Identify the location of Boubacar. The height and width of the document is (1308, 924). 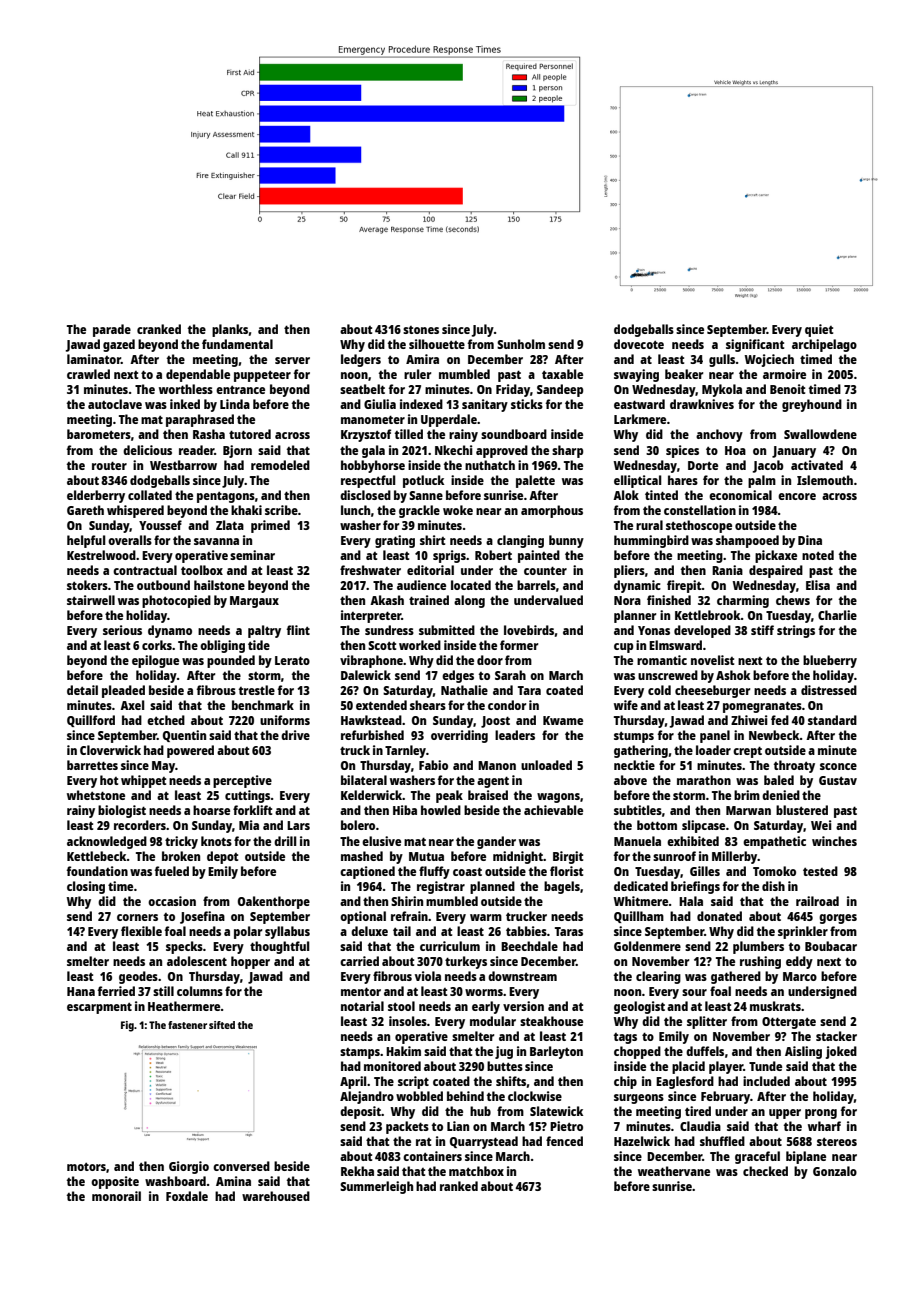
(831, 946).
